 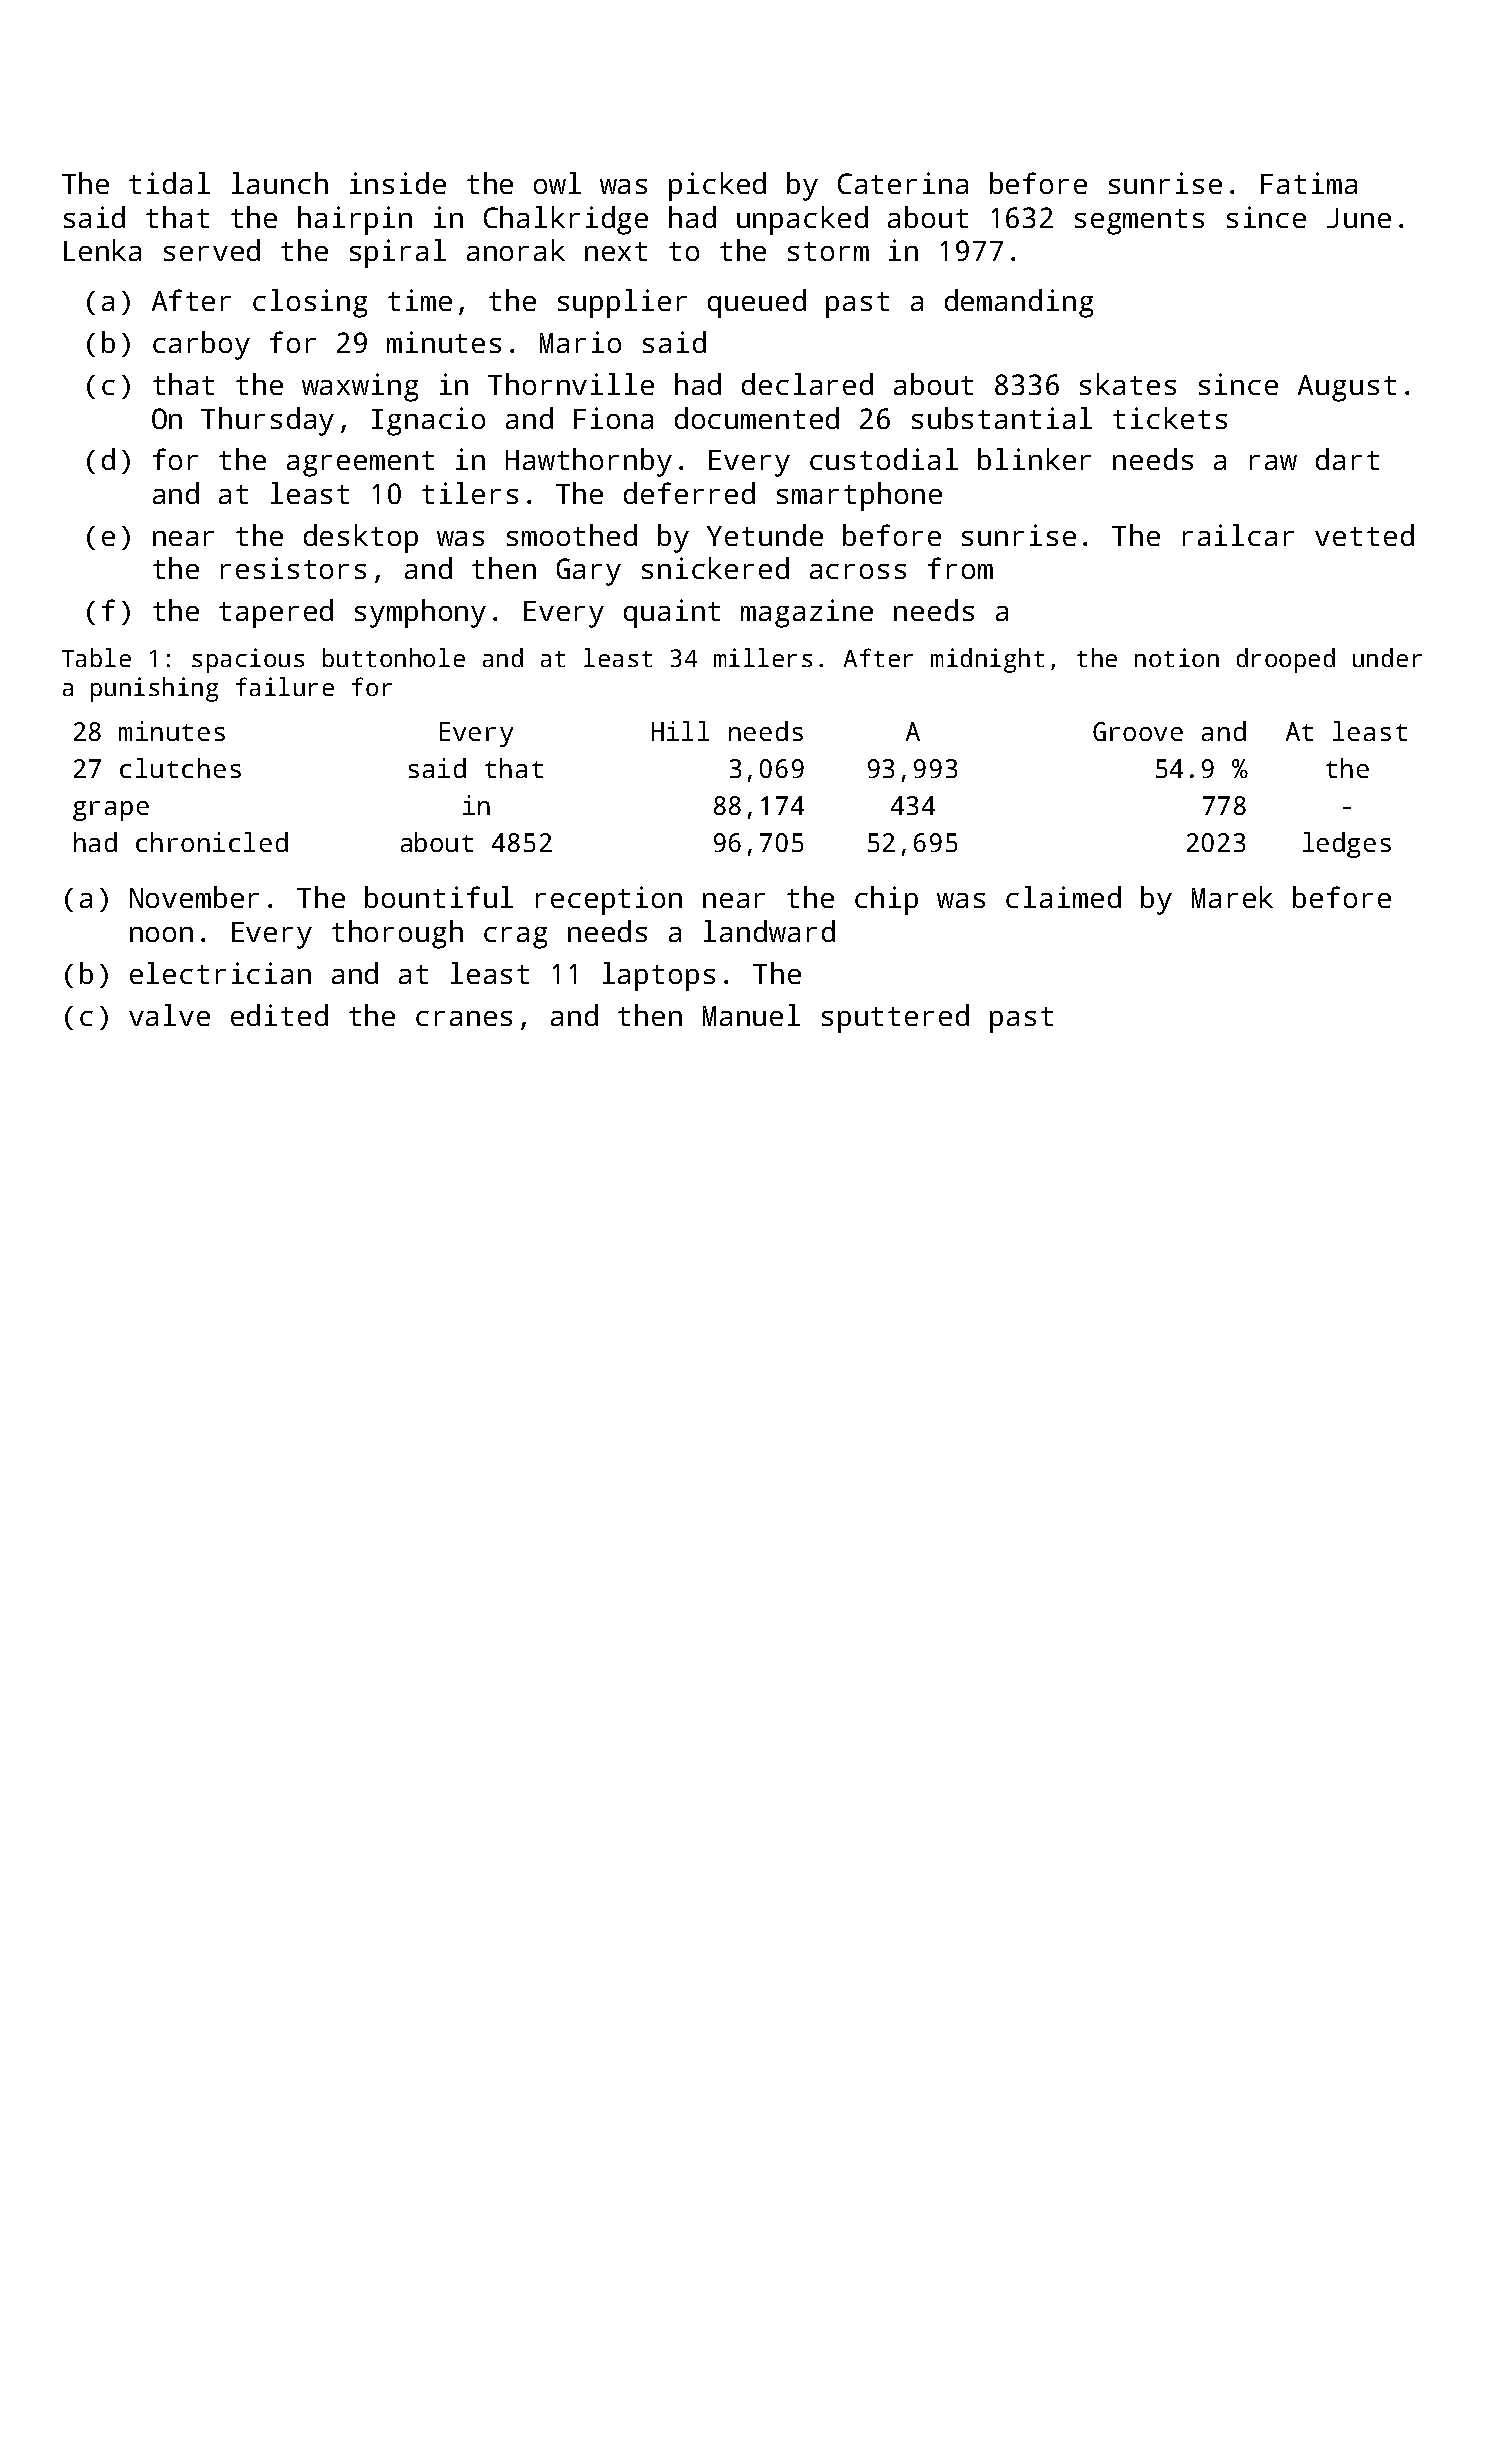 I want to click on closing, so click(x=310, y=303).
